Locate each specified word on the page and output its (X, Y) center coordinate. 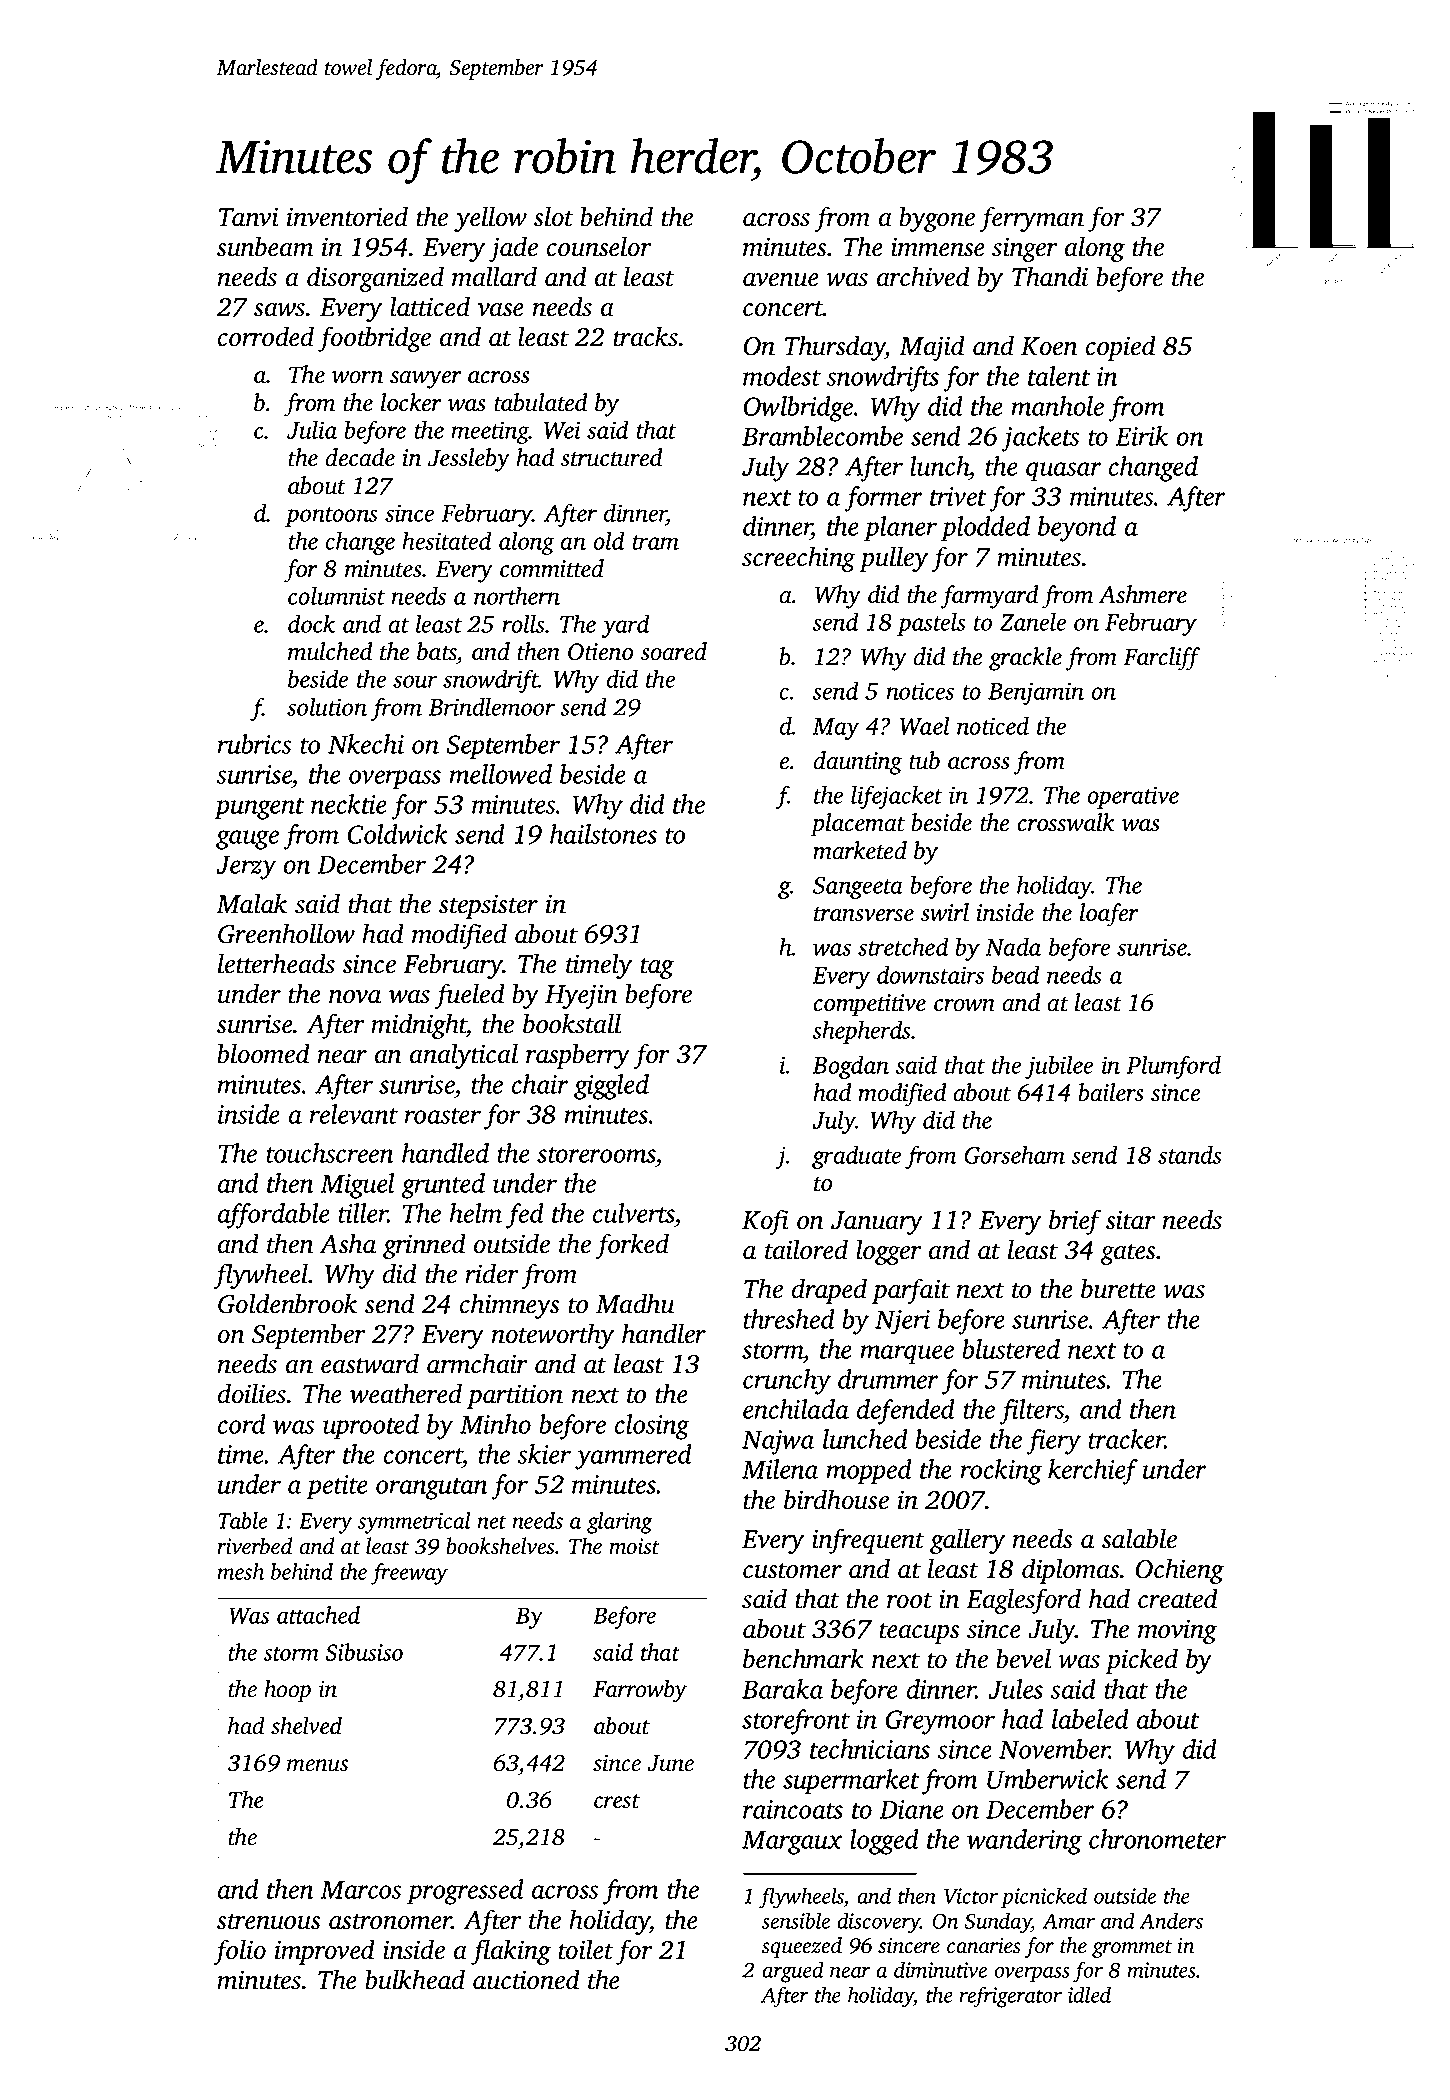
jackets (1040, 439)
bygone (937, 219)
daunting (858, 763)
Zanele (1032, 621)
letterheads (276, 963)
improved (325, 1952)
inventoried (347, 216)
